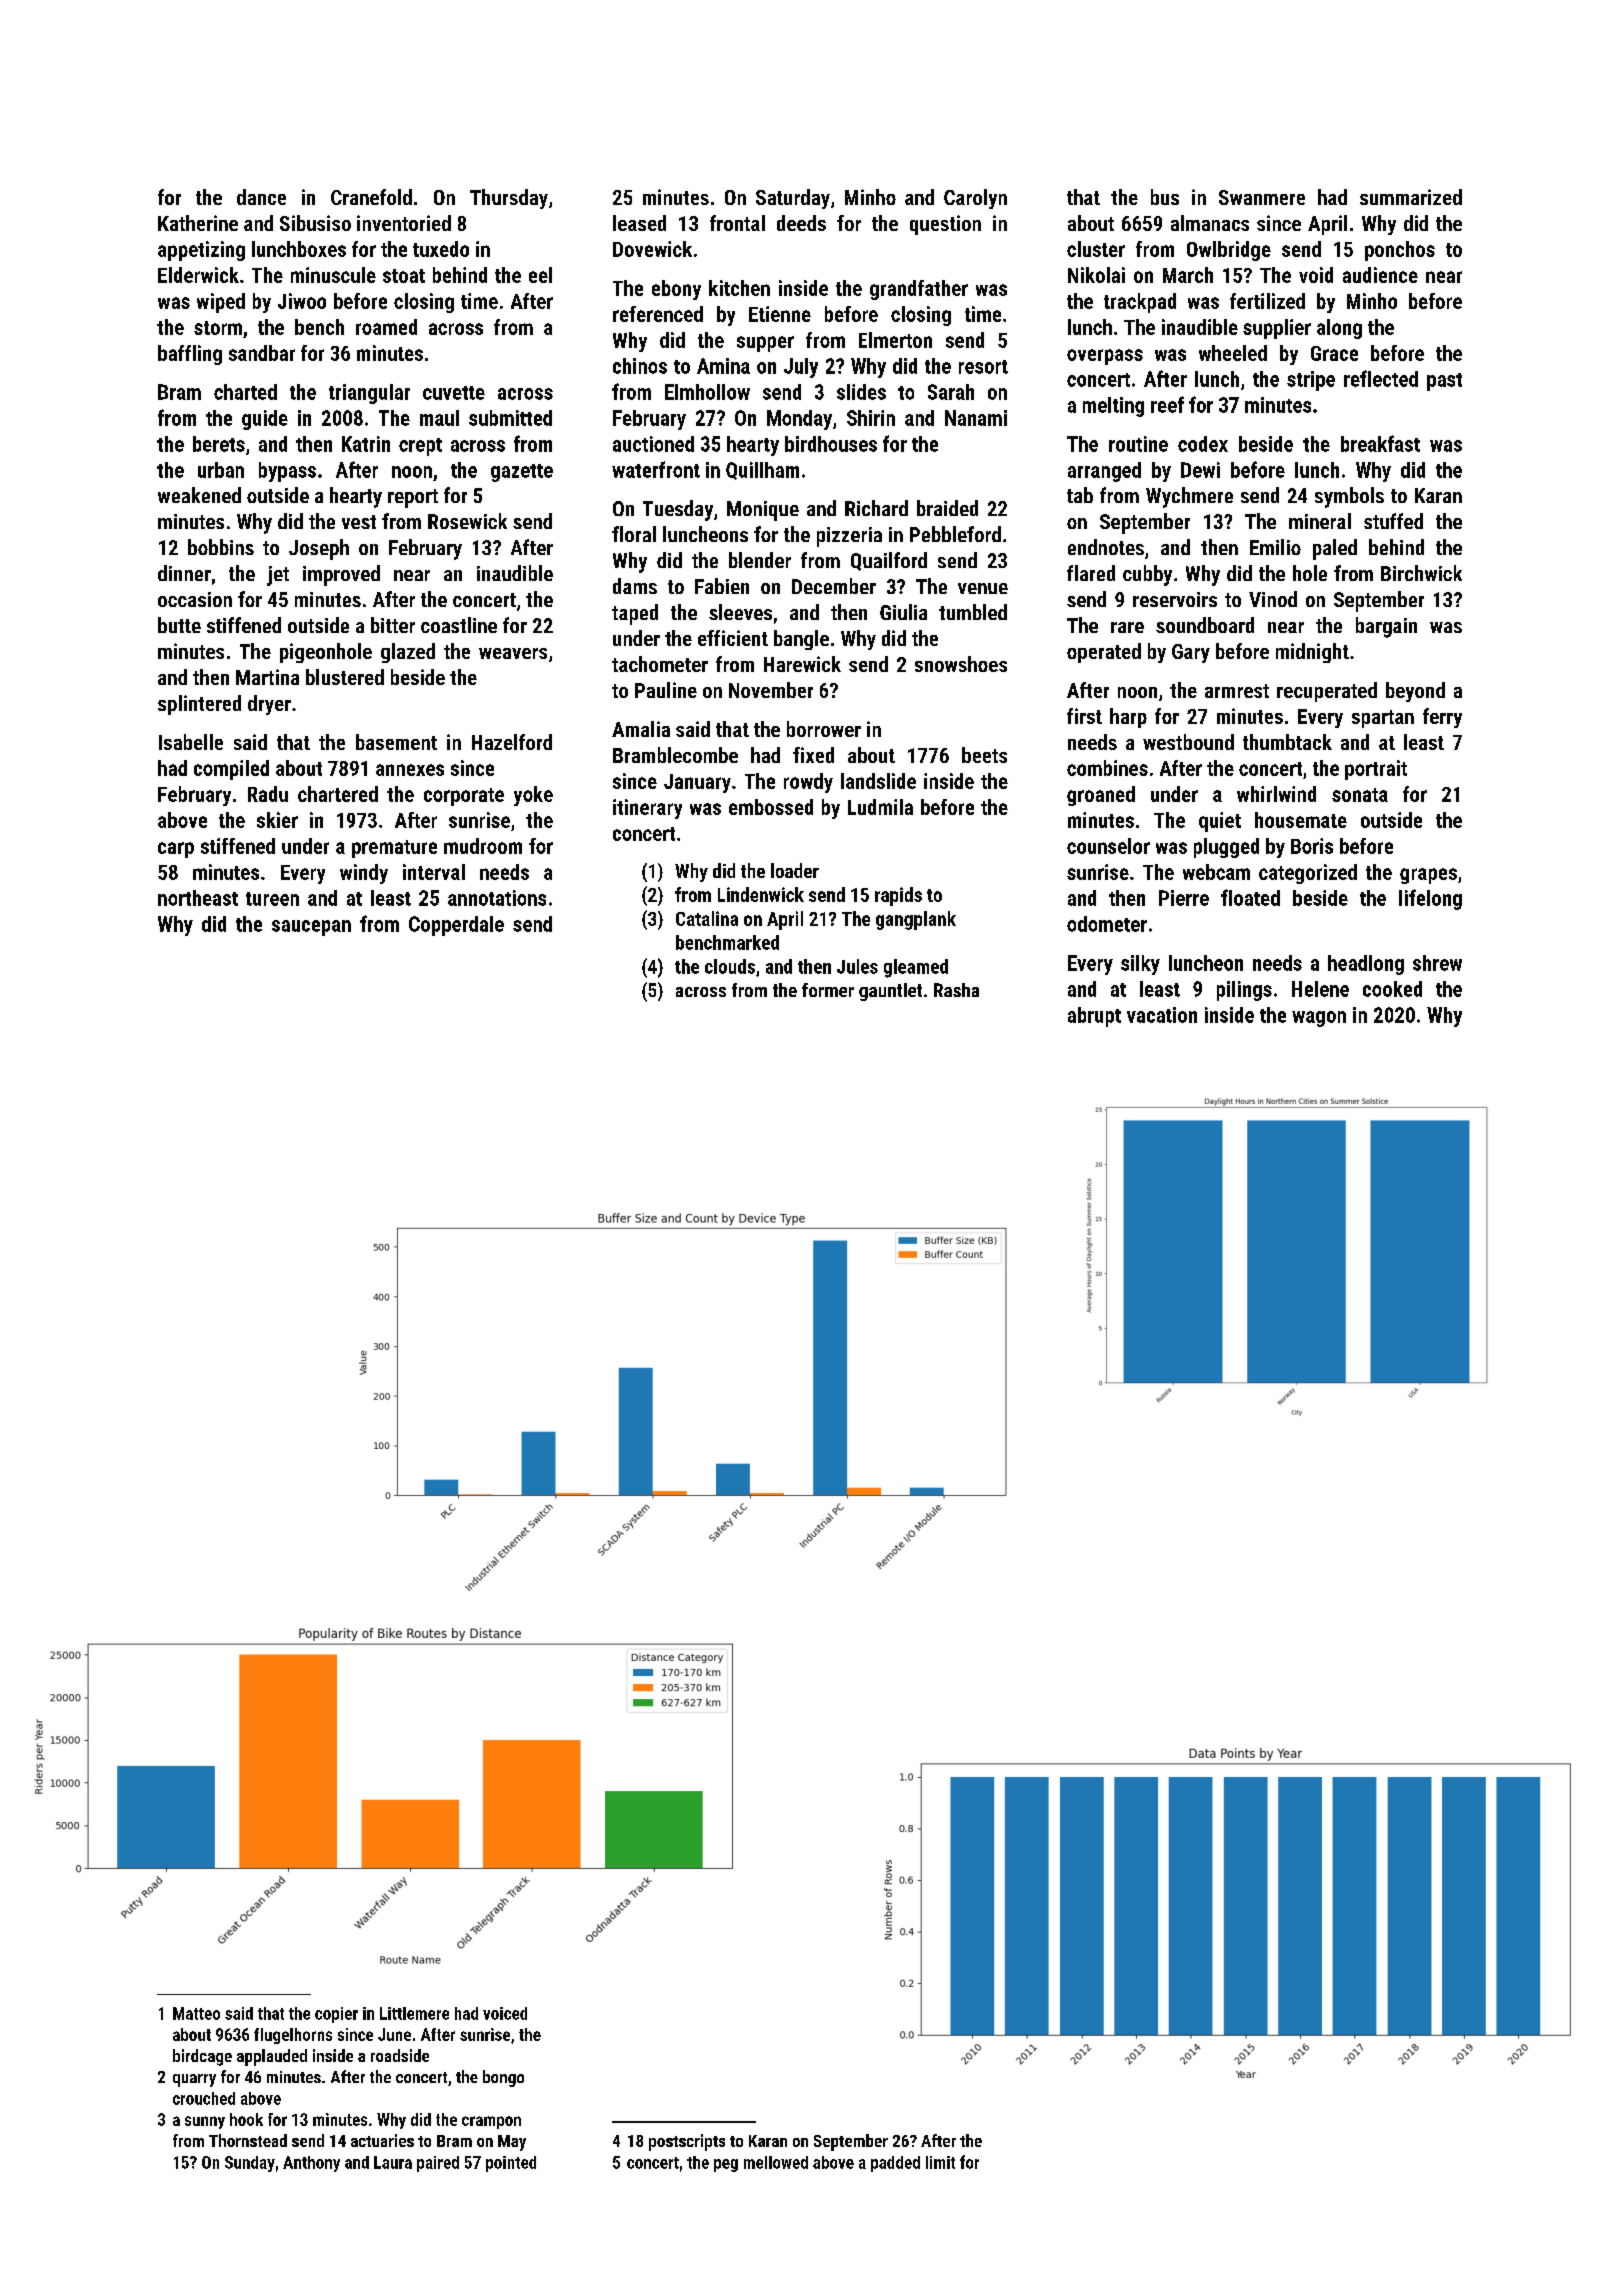  What do you see at coordinates (895, 2164) in the screenshot?
I see `padded` at bounding box center [895, 2164].
